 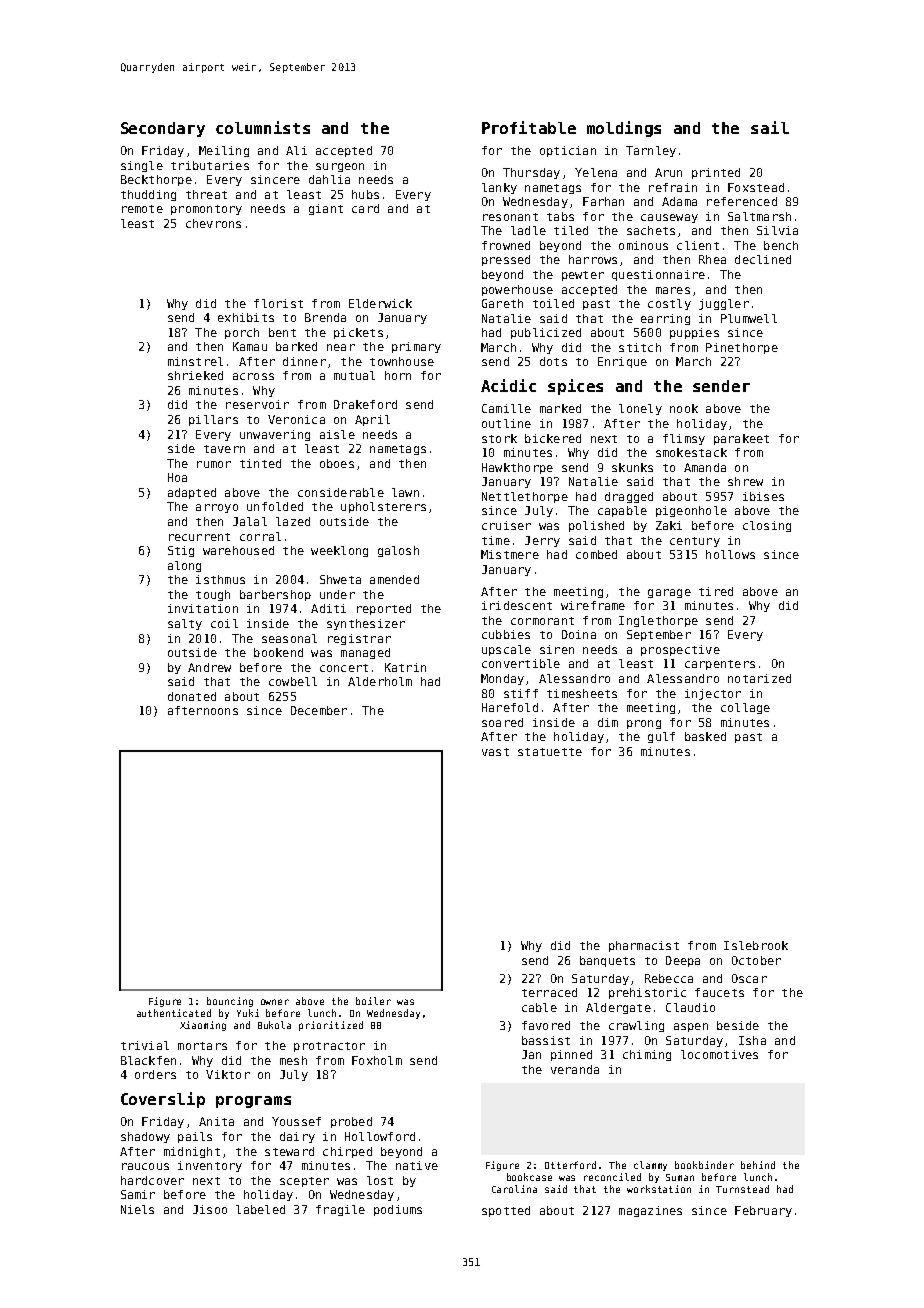 What do you see at coordinates (624, 129) in the screenshot?
I see `moldings` at bounding box center [624, 129].
